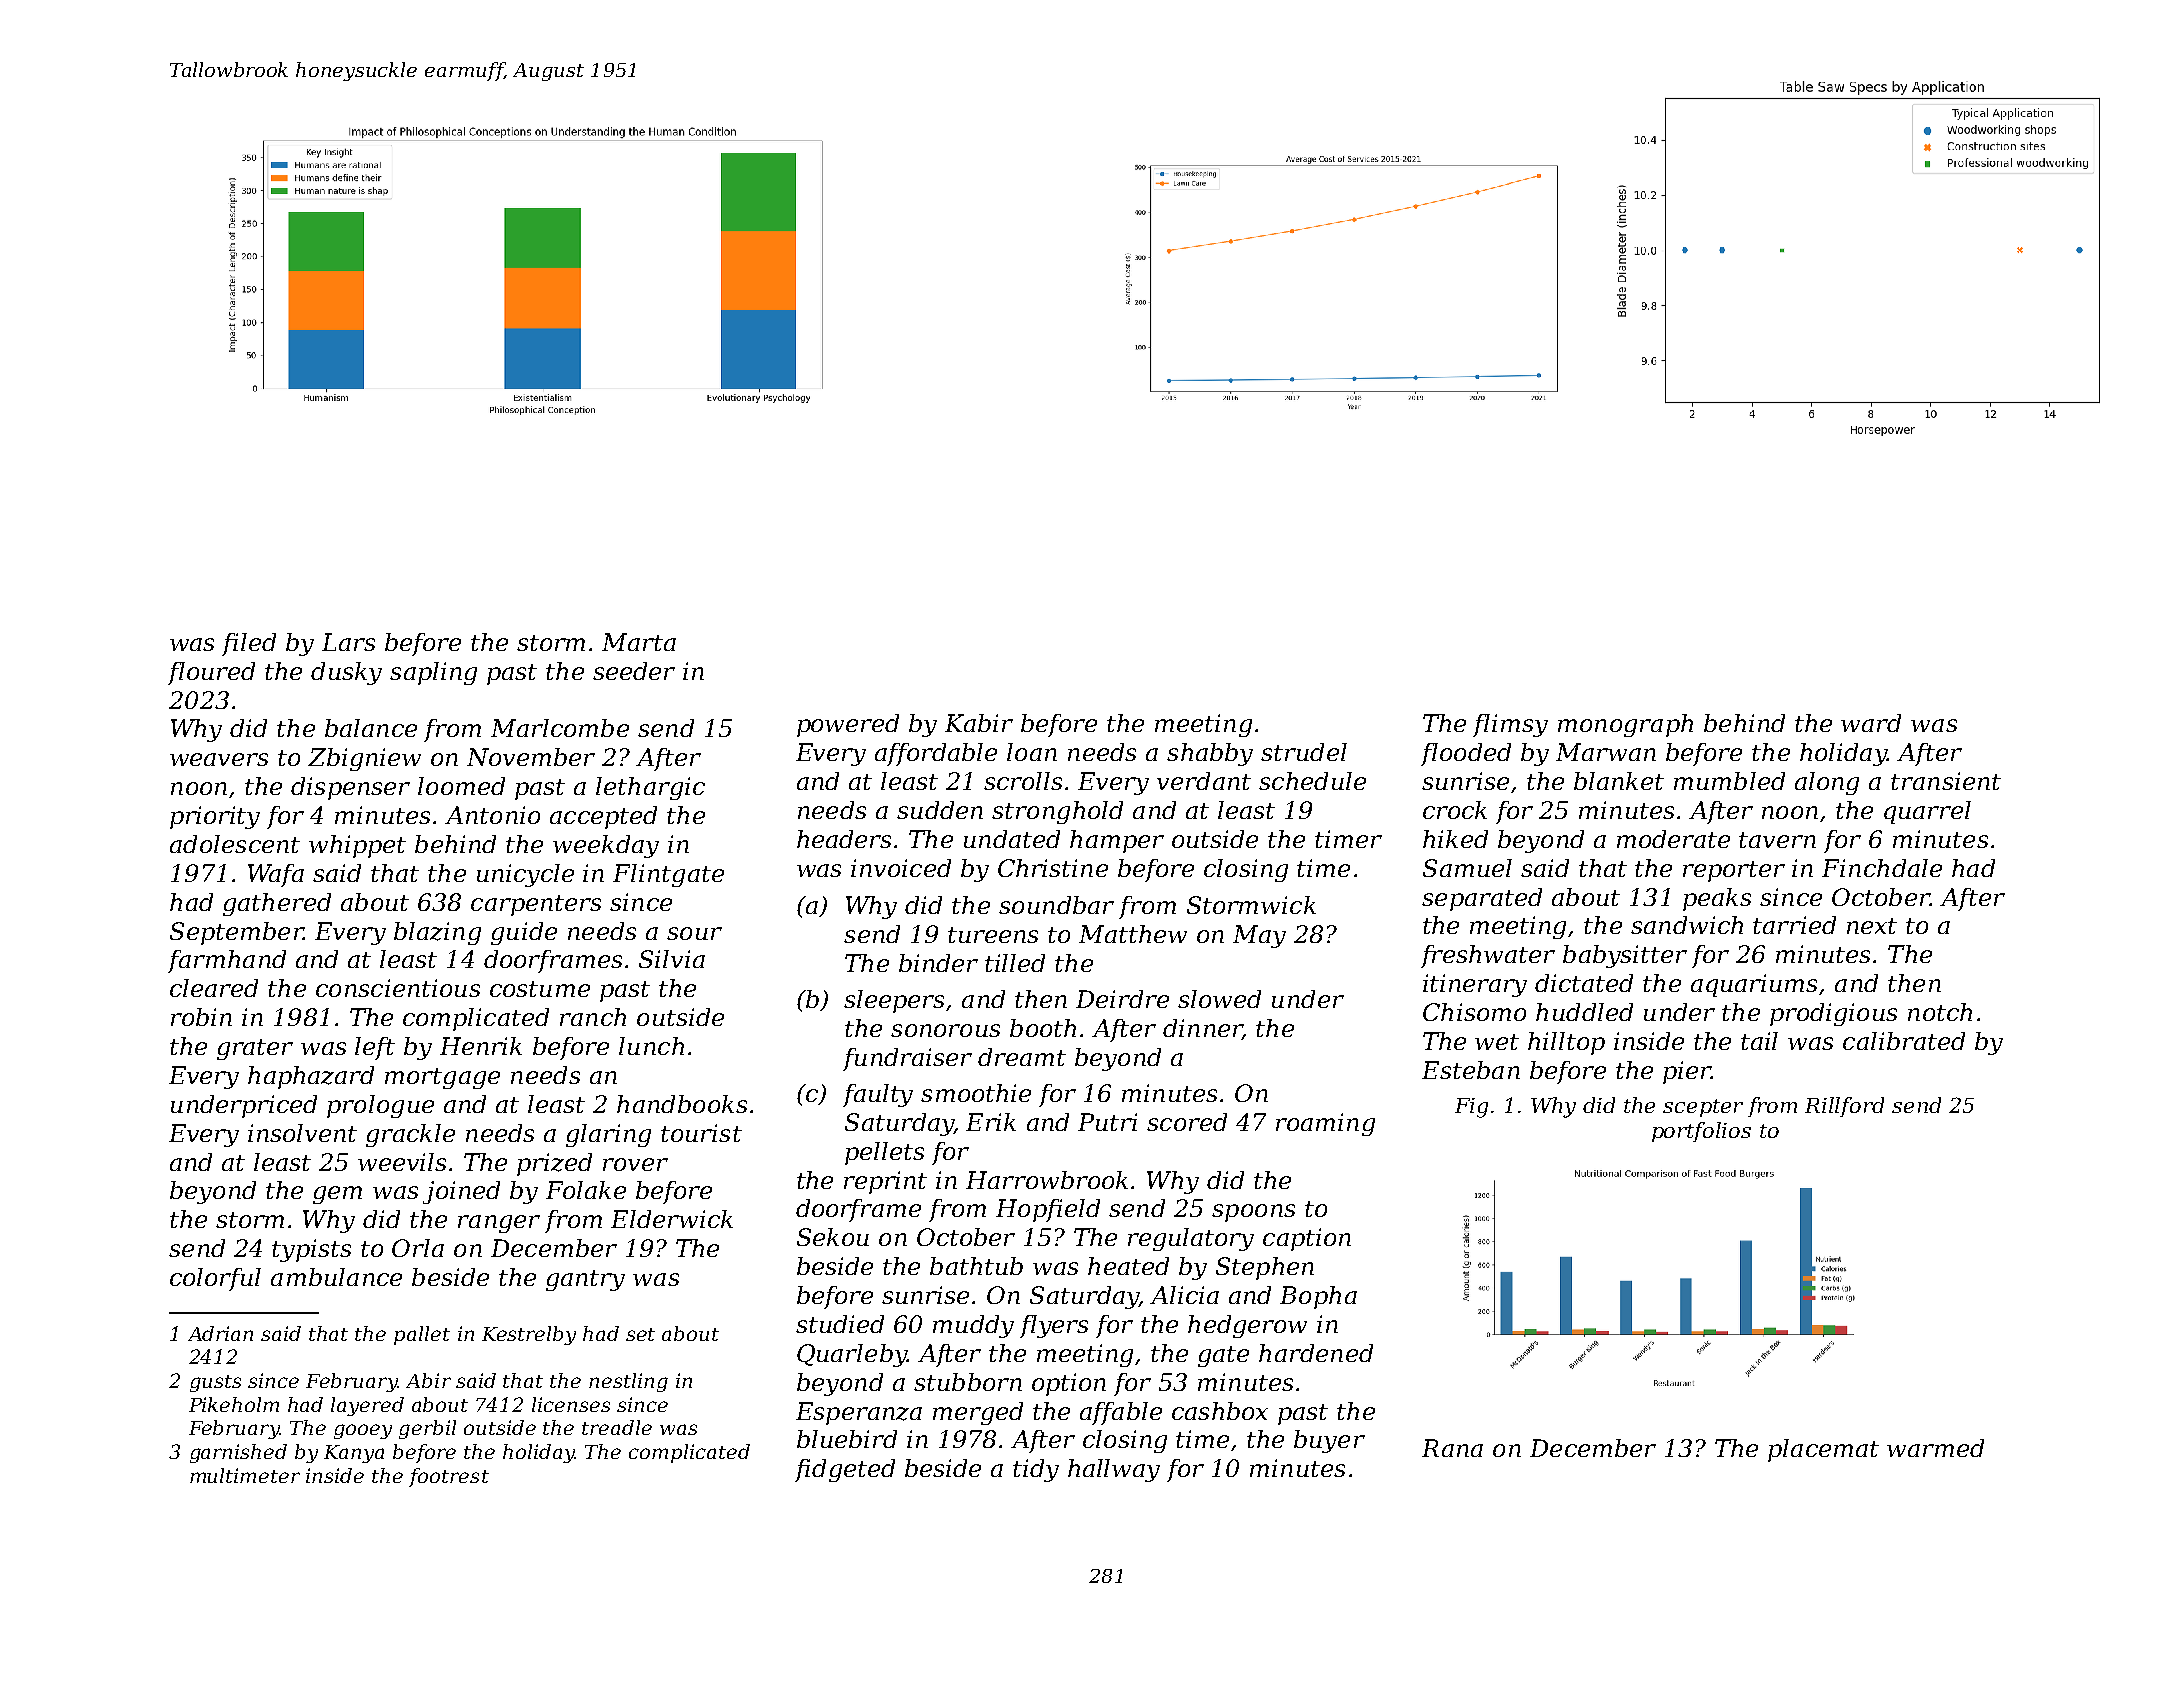 The image size is (2178, 1683). Describe the element at coordinates (682, 1104) in the screenshot. I see `handbooks` at that location.
